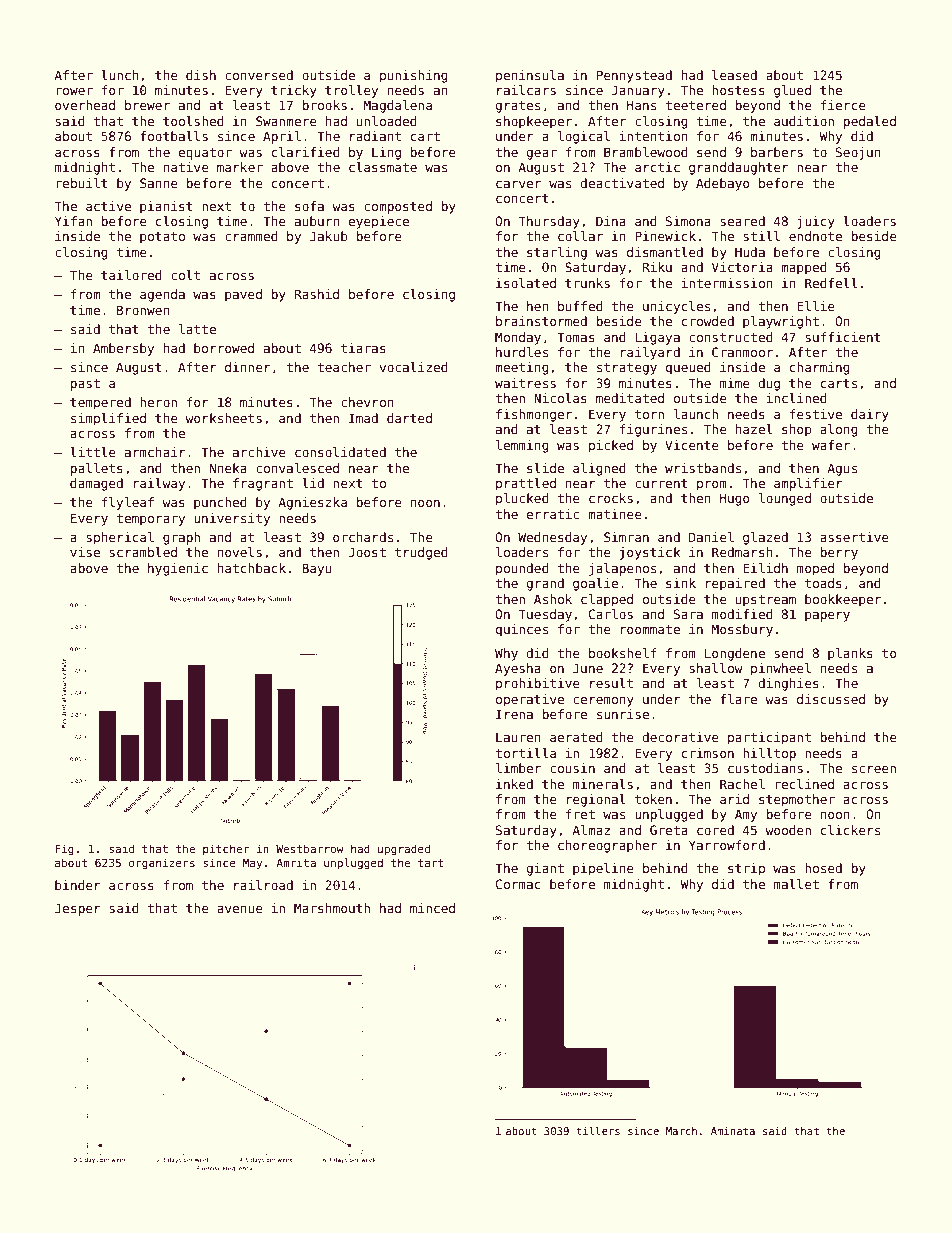 The width and height of the screenshot is (952, 1233). What do you see at coordinates (572, 768) in the screenshot?
I see `cousin` at bounding box center [572, 768].
